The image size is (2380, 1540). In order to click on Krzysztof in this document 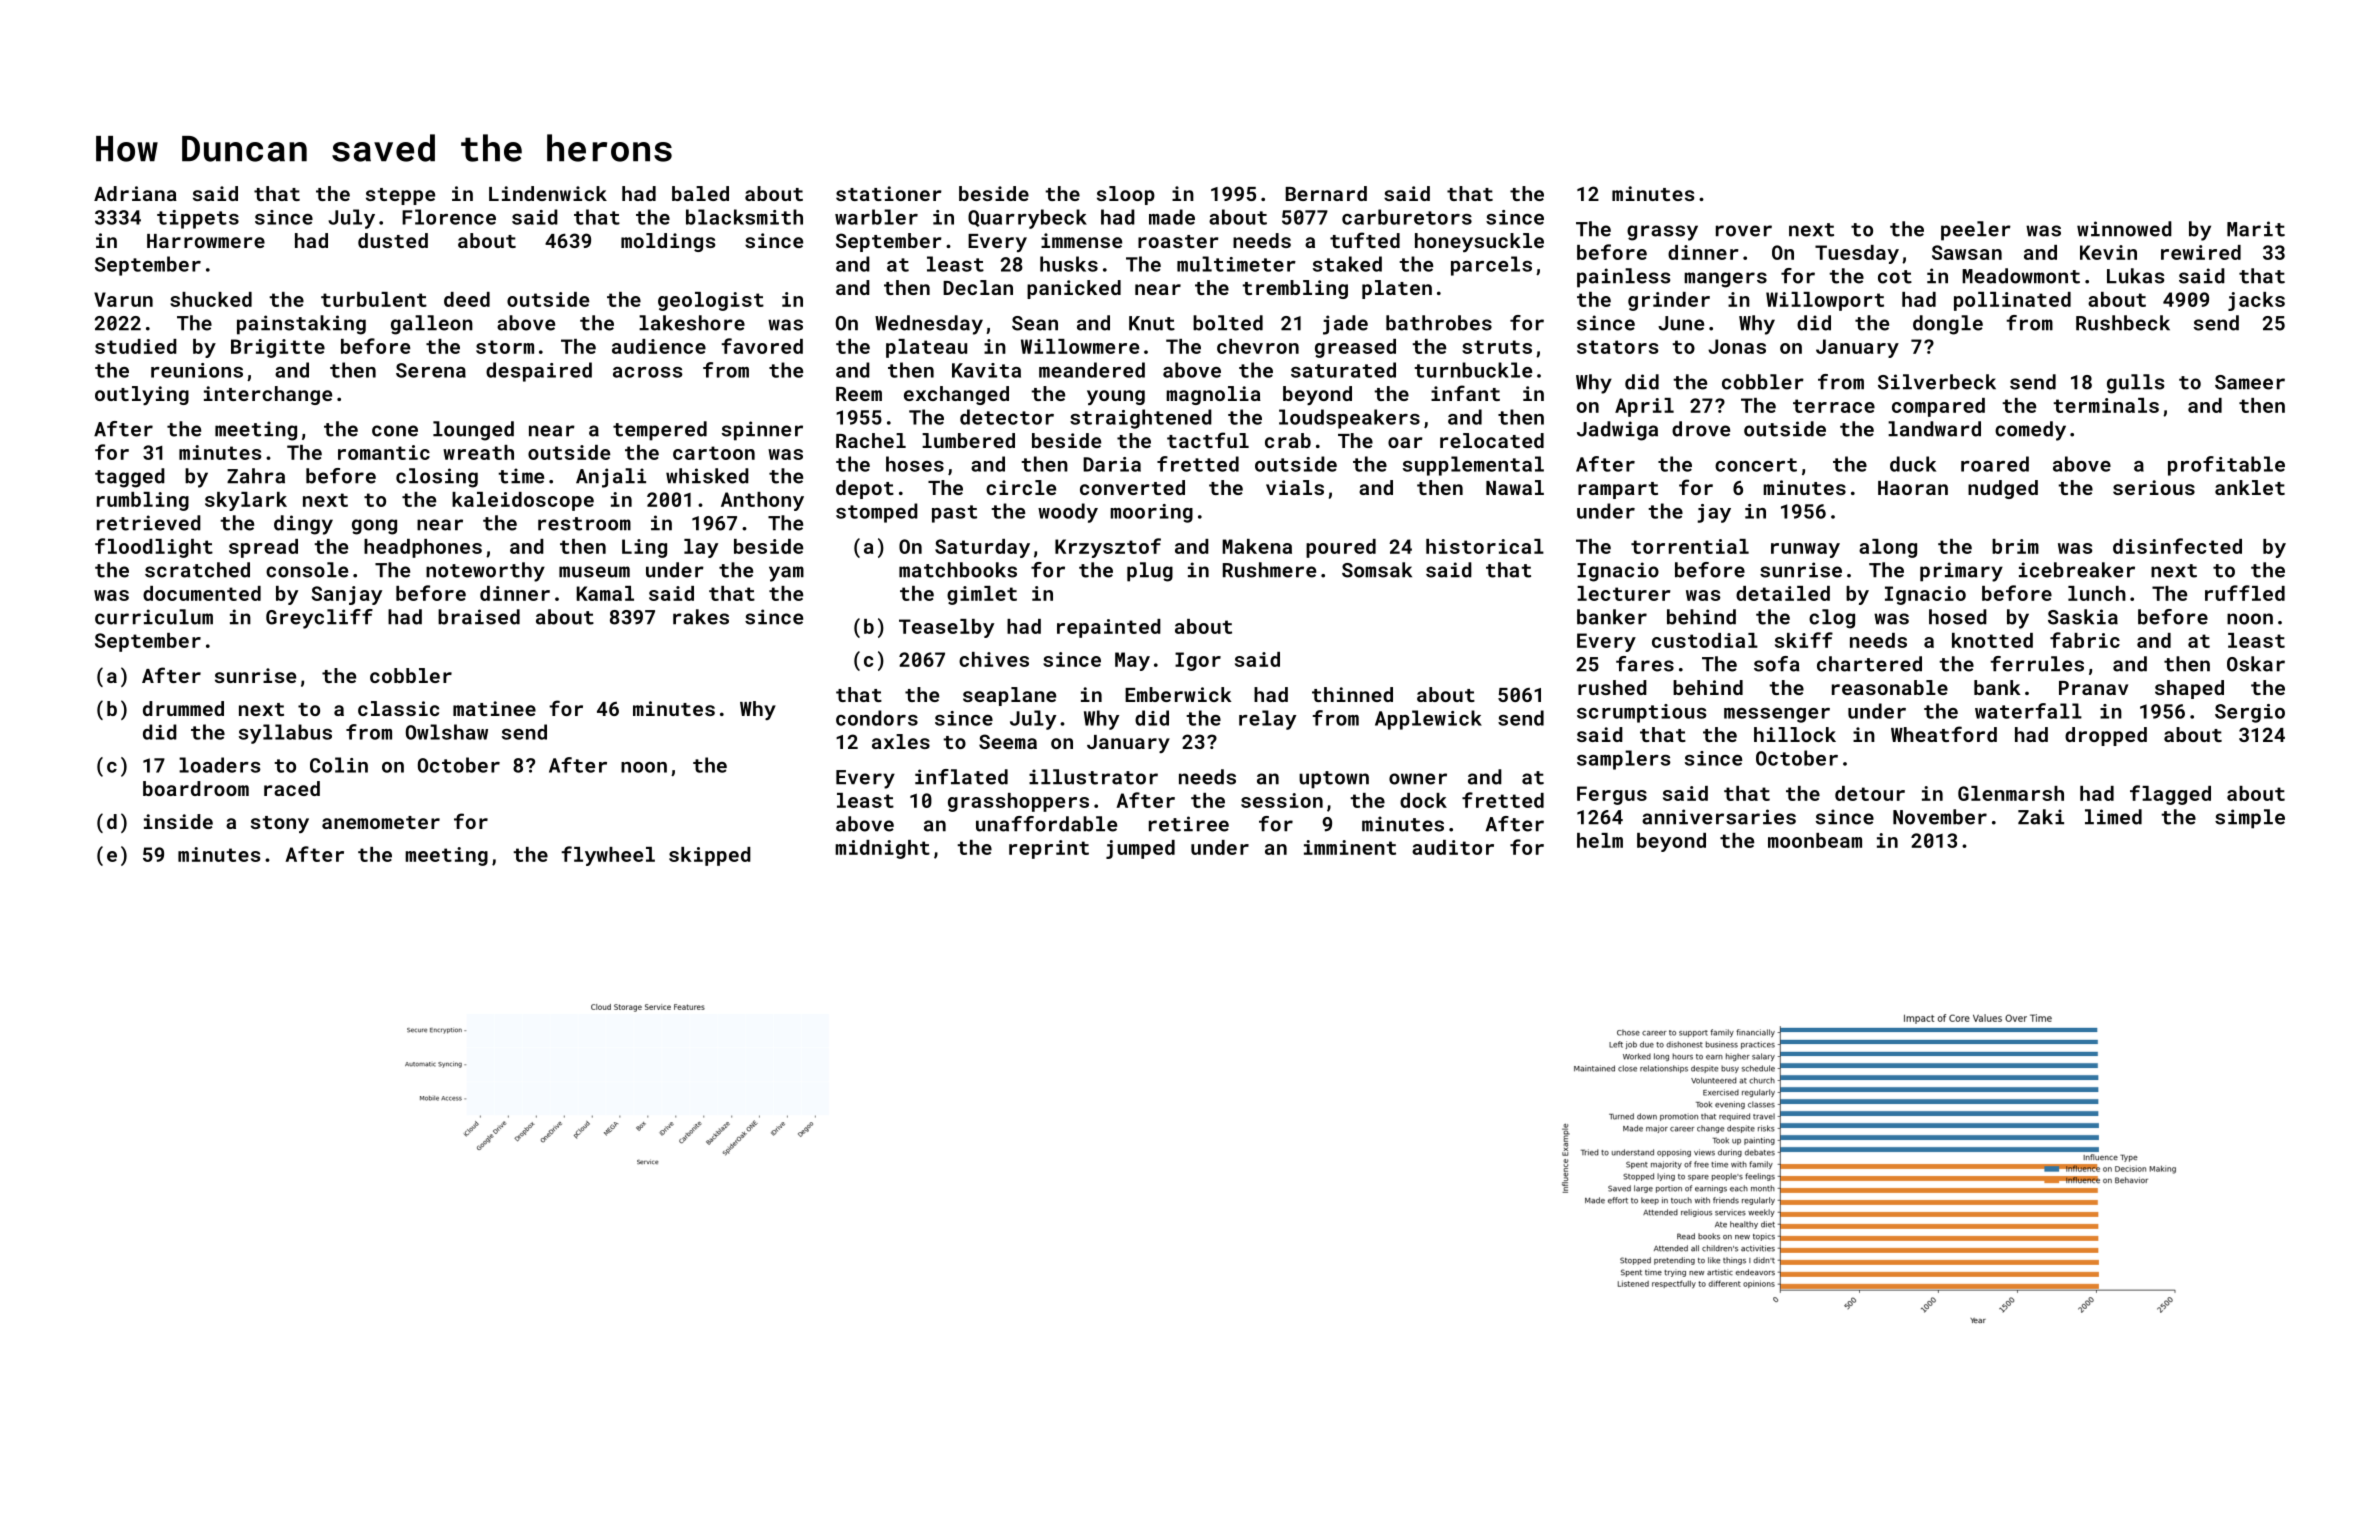, I will do `click(1108, 548)`.
